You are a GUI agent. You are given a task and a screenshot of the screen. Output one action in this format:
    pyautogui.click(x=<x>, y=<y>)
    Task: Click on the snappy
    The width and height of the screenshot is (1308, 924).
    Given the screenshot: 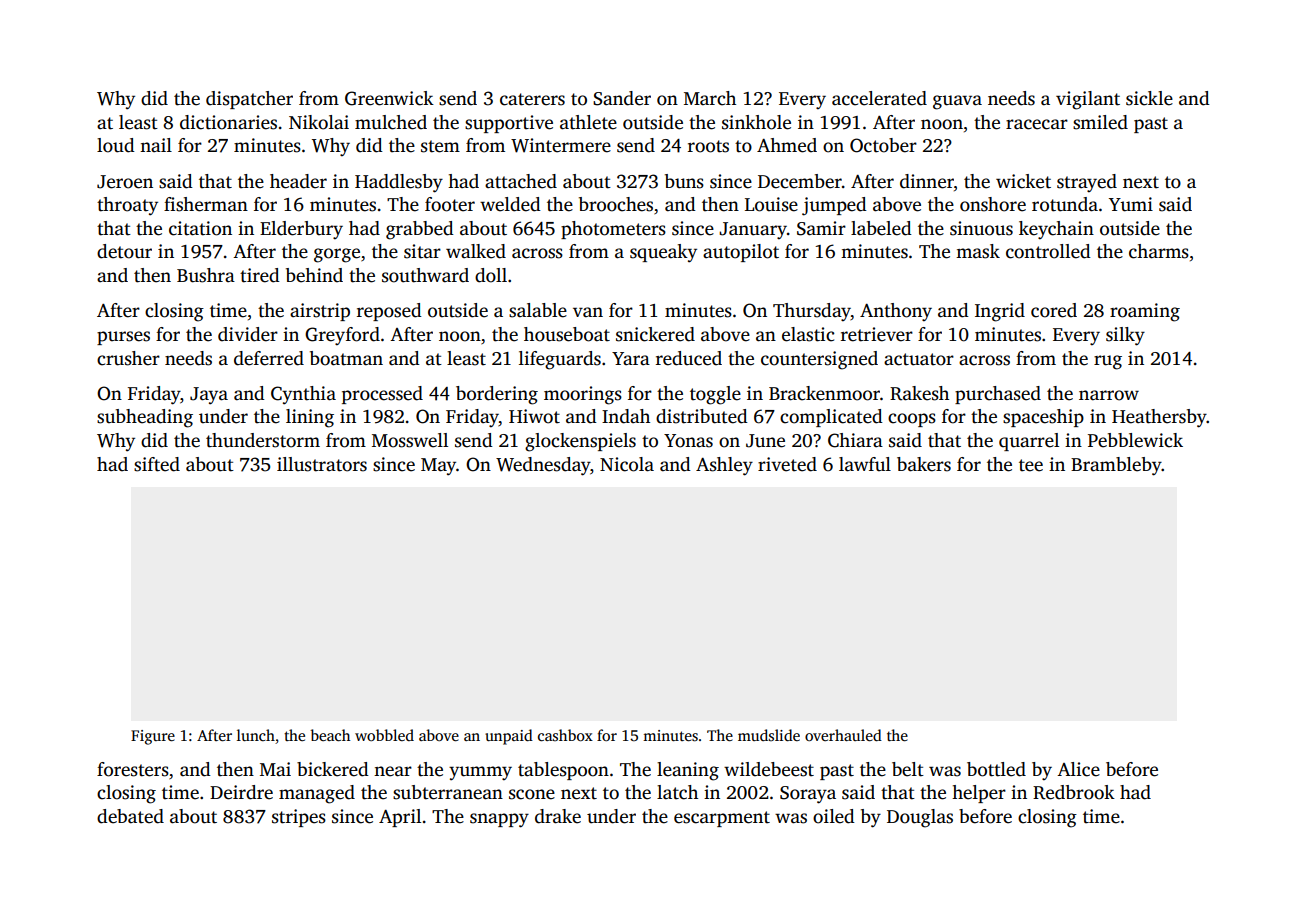 What is the action you would take?
    pyautogui.click(x=499, y=820)
